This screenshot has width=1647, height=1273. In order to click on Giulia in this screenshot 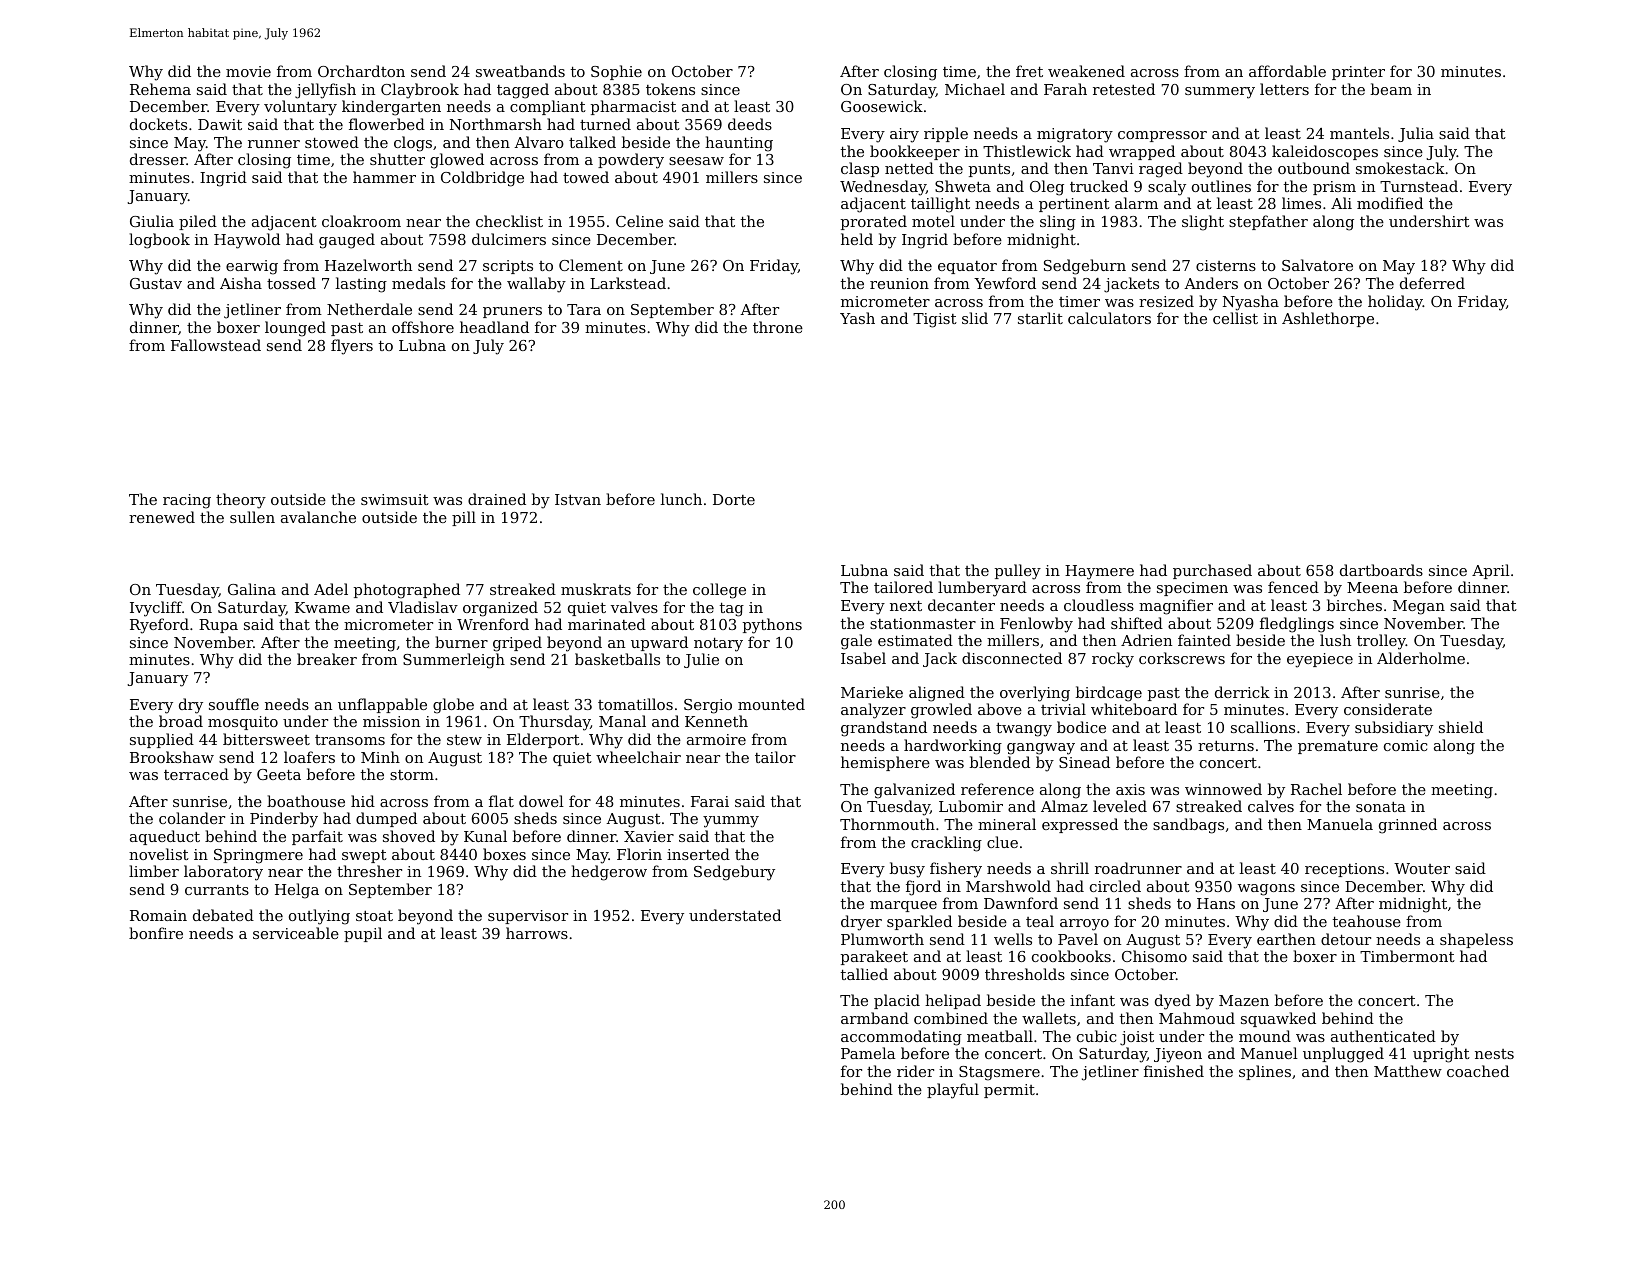, I will do `click(152, 221)`.
